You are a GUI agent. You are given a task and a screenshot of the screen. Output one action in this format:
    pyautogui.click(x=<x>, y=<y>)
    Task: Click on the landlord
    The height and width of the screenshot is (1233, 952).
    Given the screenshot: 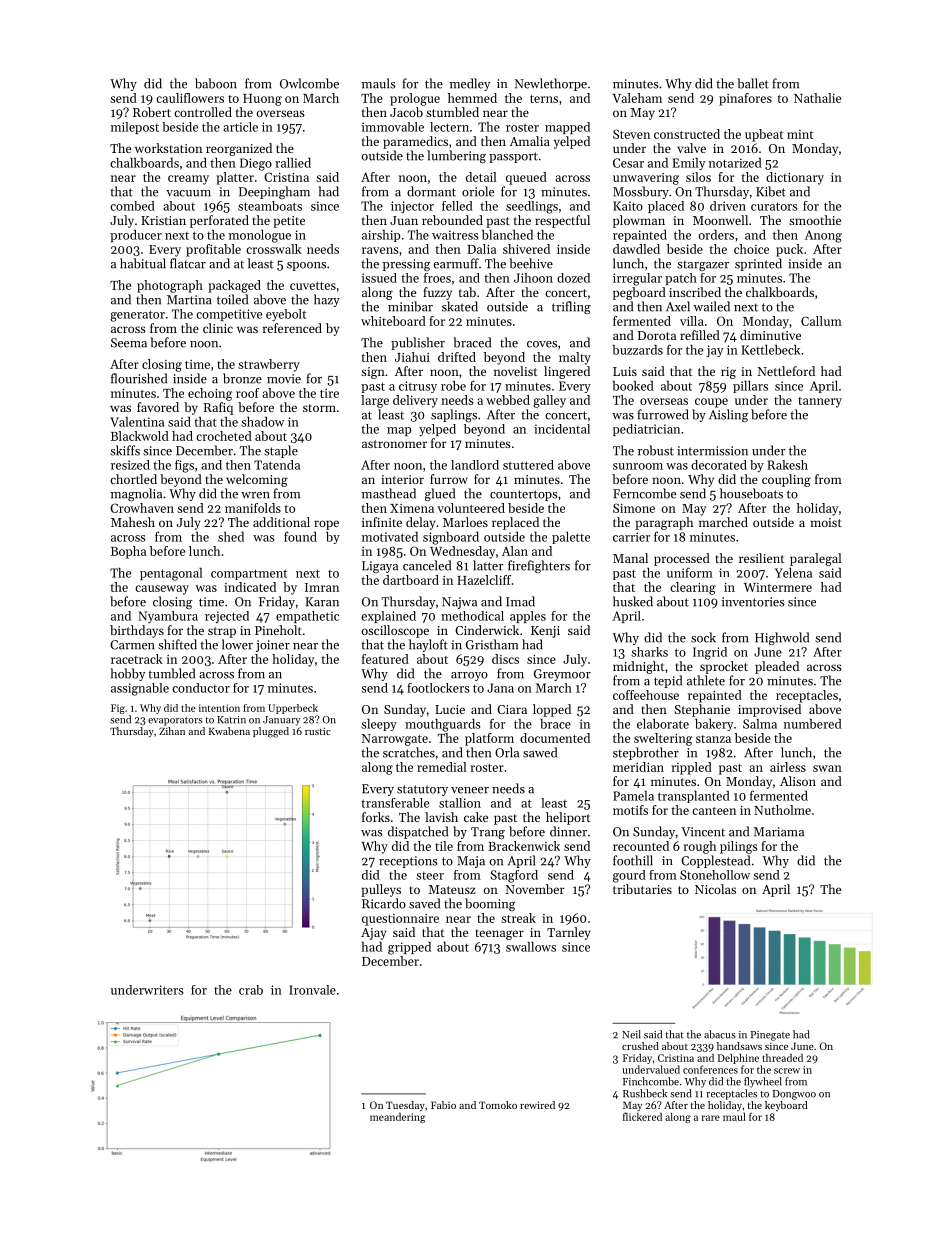 What is the action you would take?
    pyautogui.click(x=475, y=465)
